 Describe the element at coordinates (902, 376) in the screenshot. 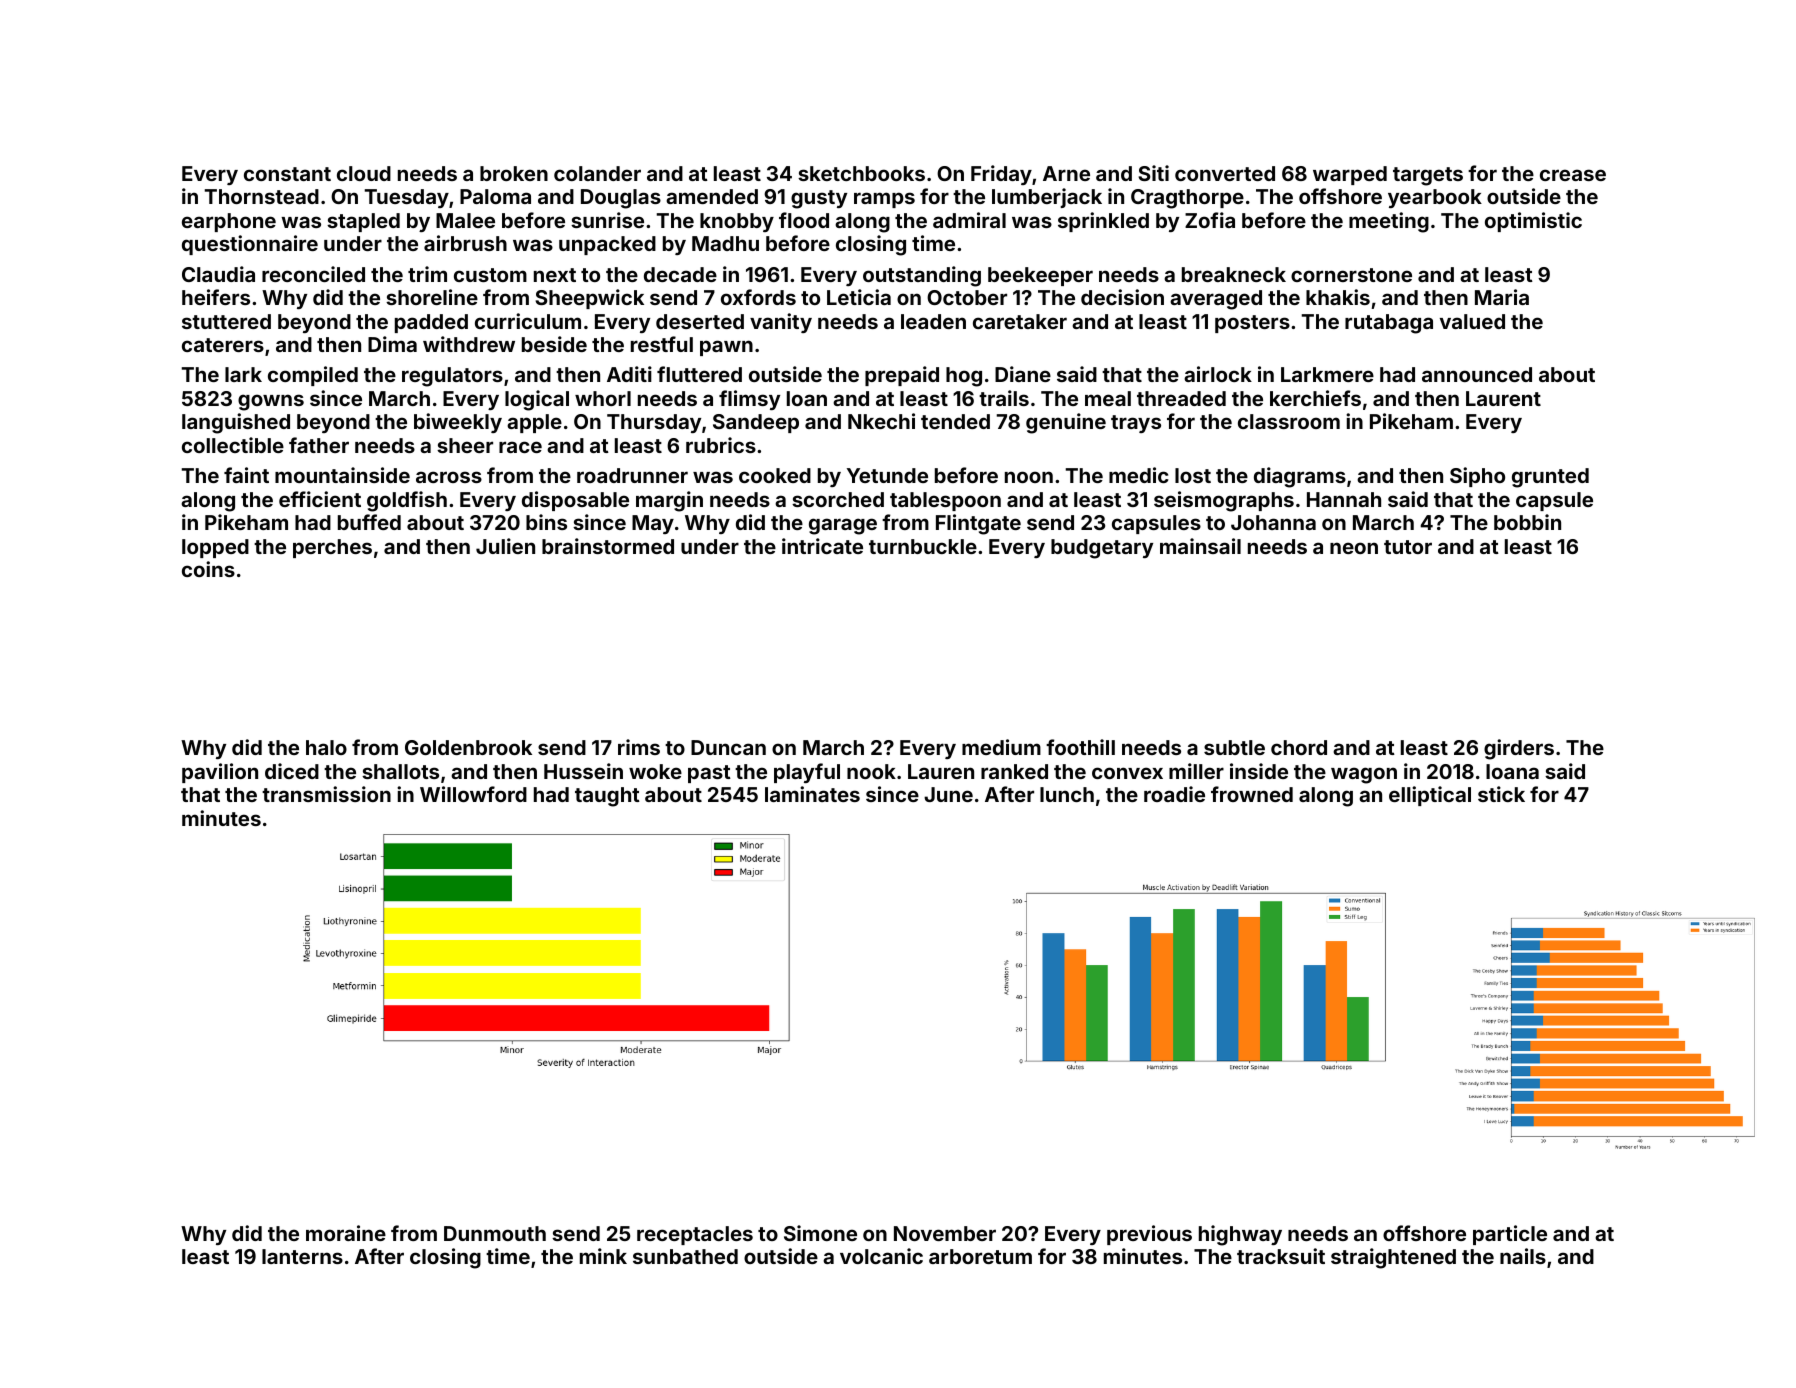

I see `prepaid` at that location.
